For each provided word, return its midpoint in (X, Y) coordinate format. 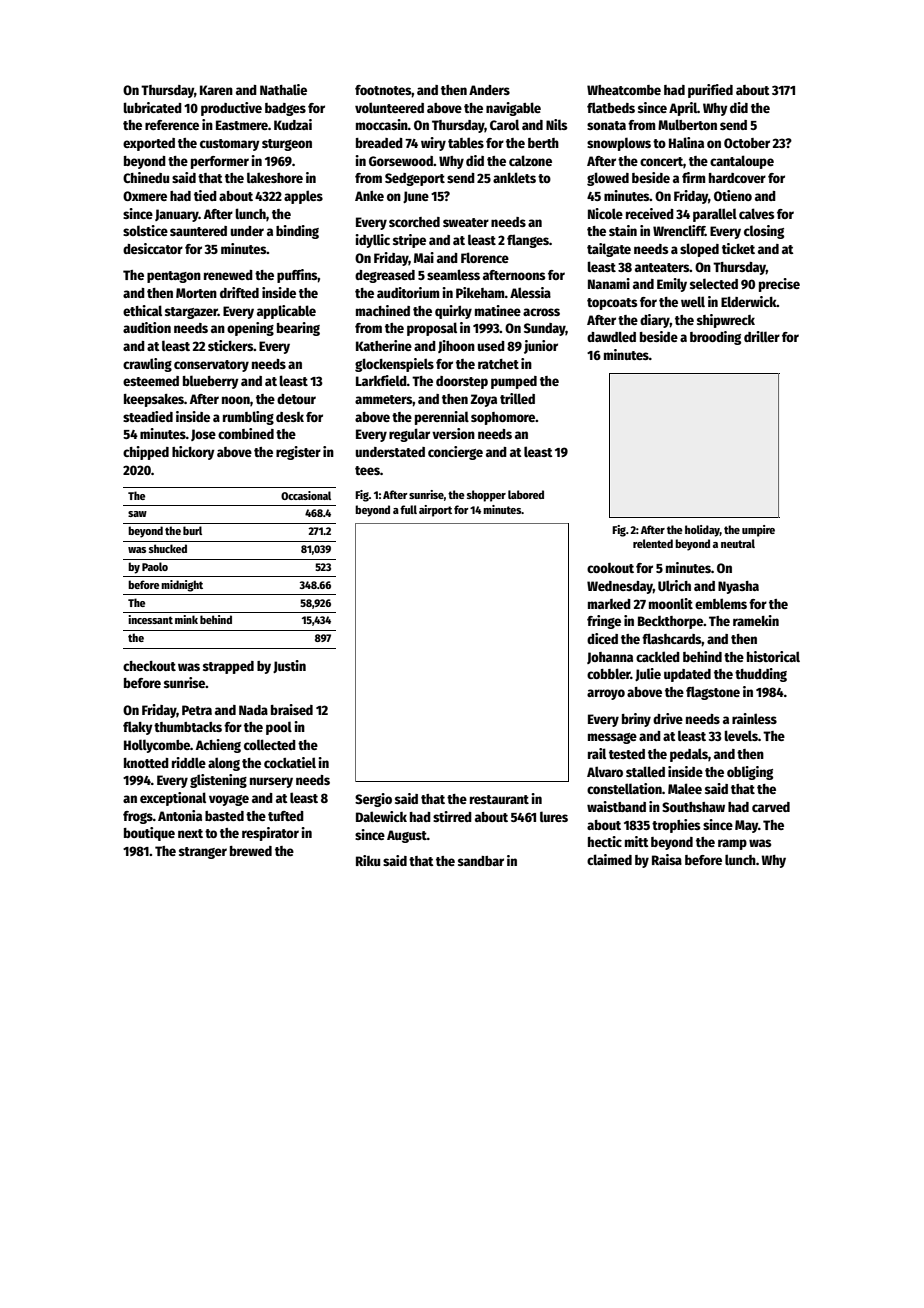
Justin (289, 666)
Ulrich (674, 585)
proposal (432, 329)
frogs (138, 817)
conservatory (211, 366)
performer (220, 162)
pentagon (174, 277)
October (747, 143)
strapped (228, 667)
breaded (379, 143)
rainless (754, 718)
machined (383, 310)
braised (292, 709)
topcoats (612, 304)
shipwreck (726, 321)
